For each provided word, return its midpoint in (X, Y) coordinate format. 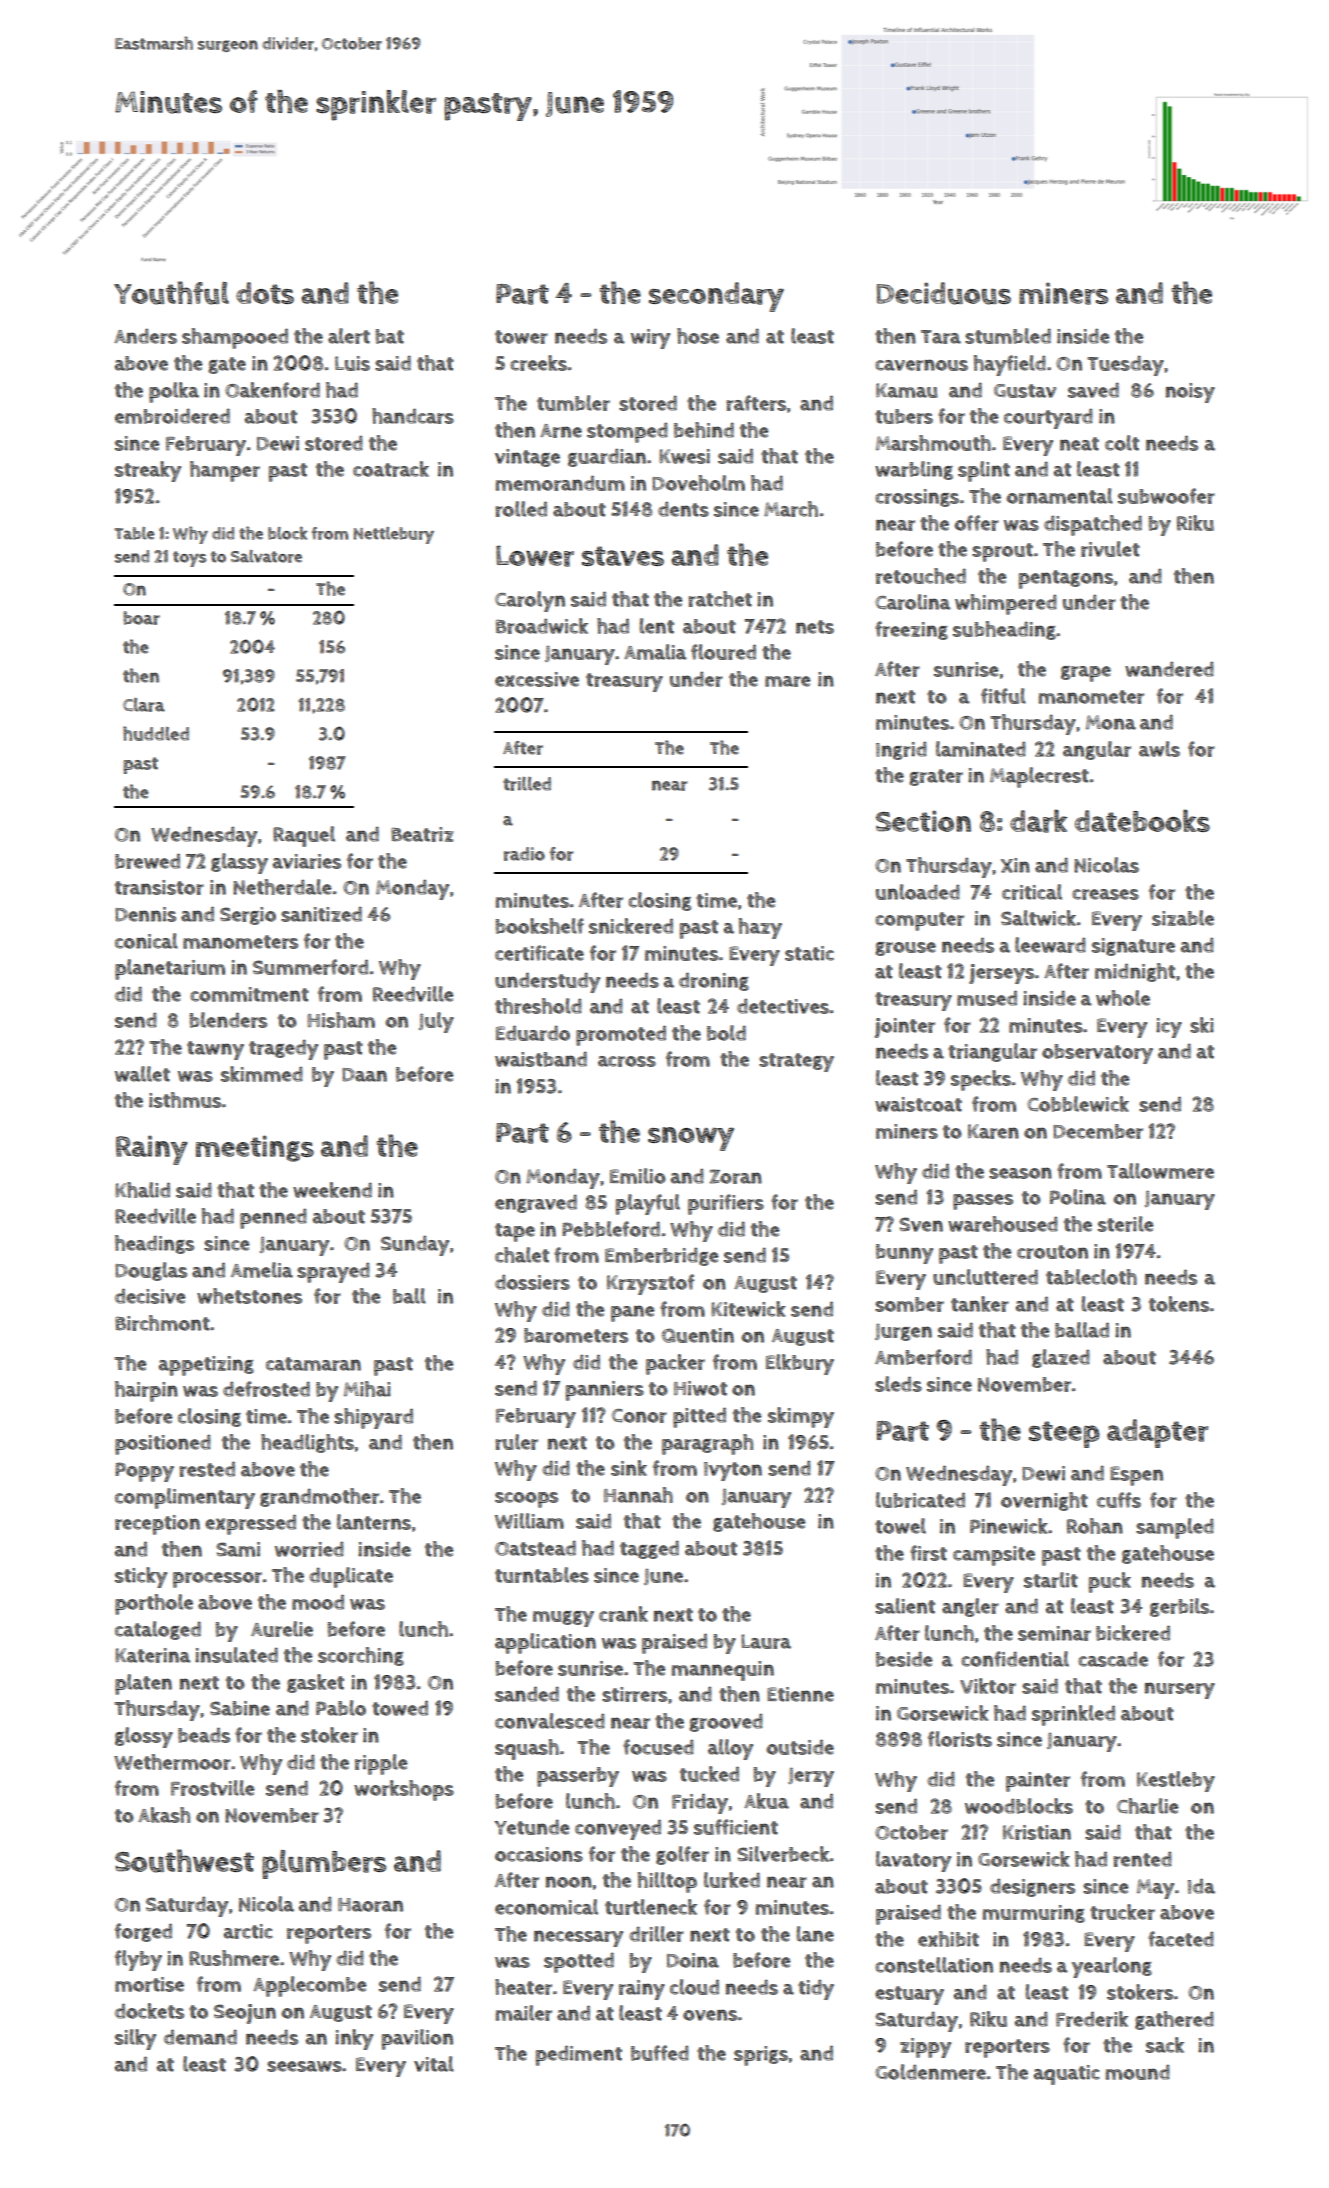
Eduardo (533, 1033)
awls (1159, 749)
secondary (716, 297)
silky (135, 2039)
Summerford (310, 967)
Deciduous (944, 293)
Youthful (171, 293)
